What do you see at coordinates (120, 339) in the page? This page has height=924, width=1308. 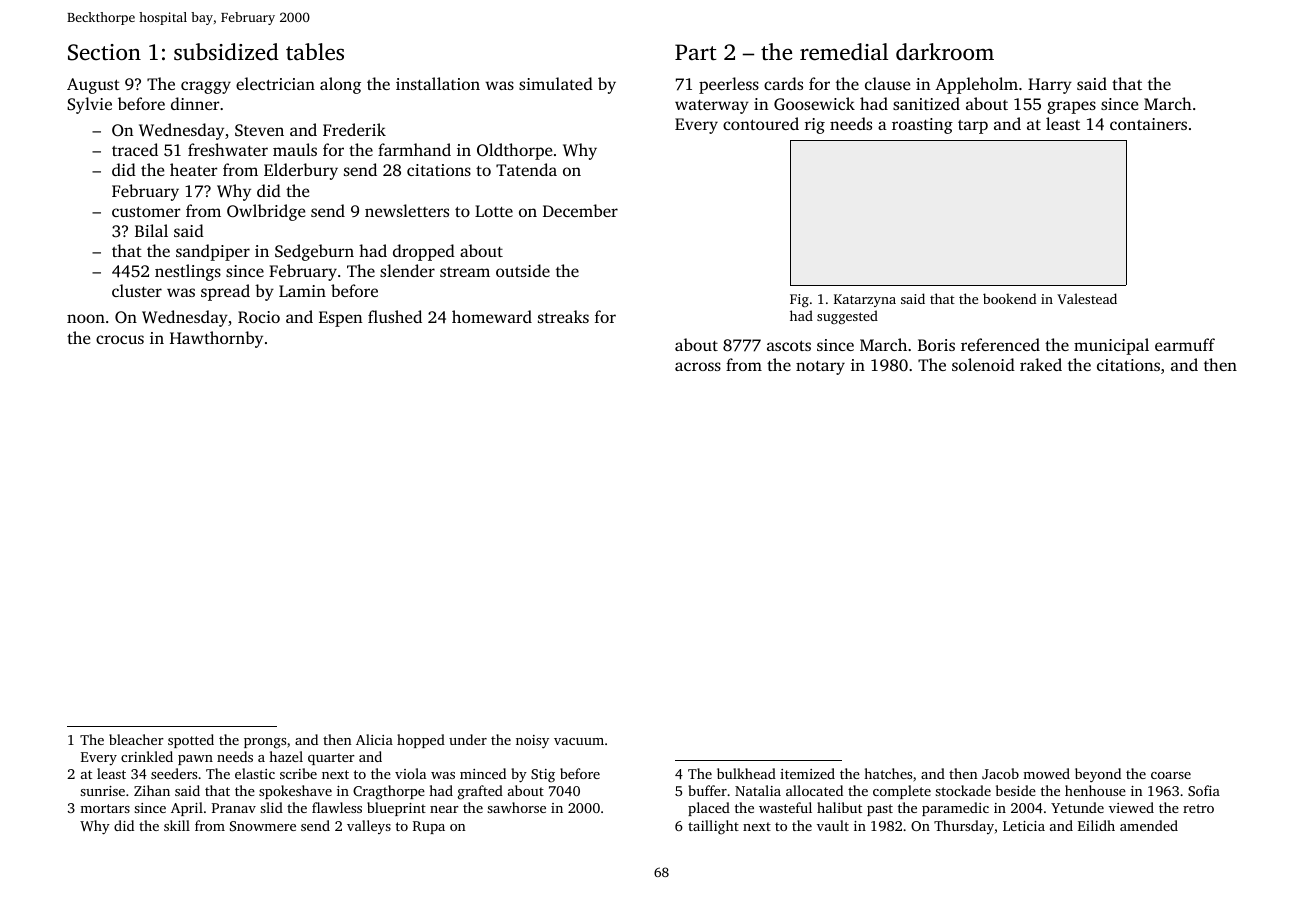 I see `crocus` at bounding box center [120, 339].
